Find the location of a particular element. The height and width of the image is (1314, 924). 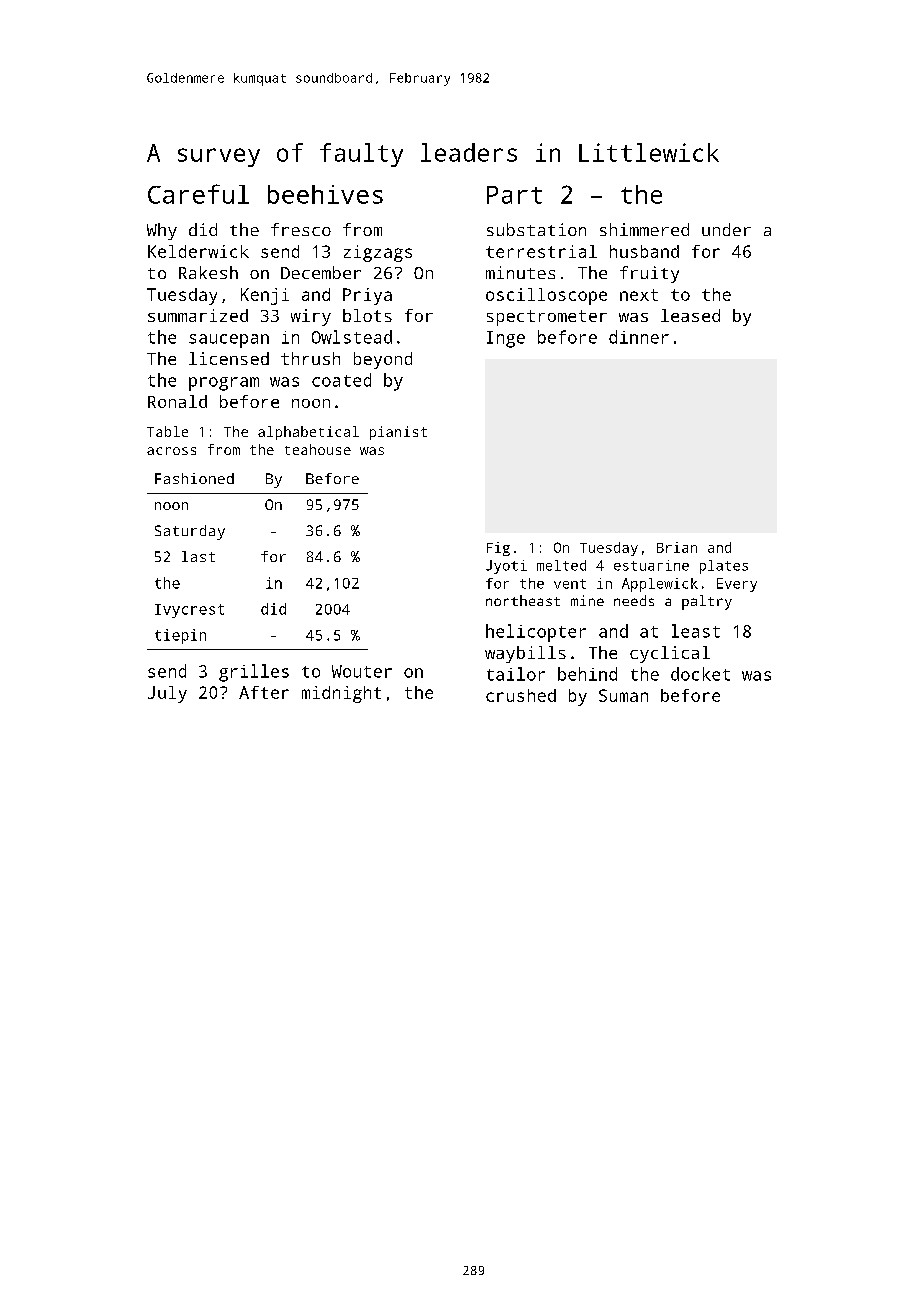

July is located at coordinates (167, 694).
